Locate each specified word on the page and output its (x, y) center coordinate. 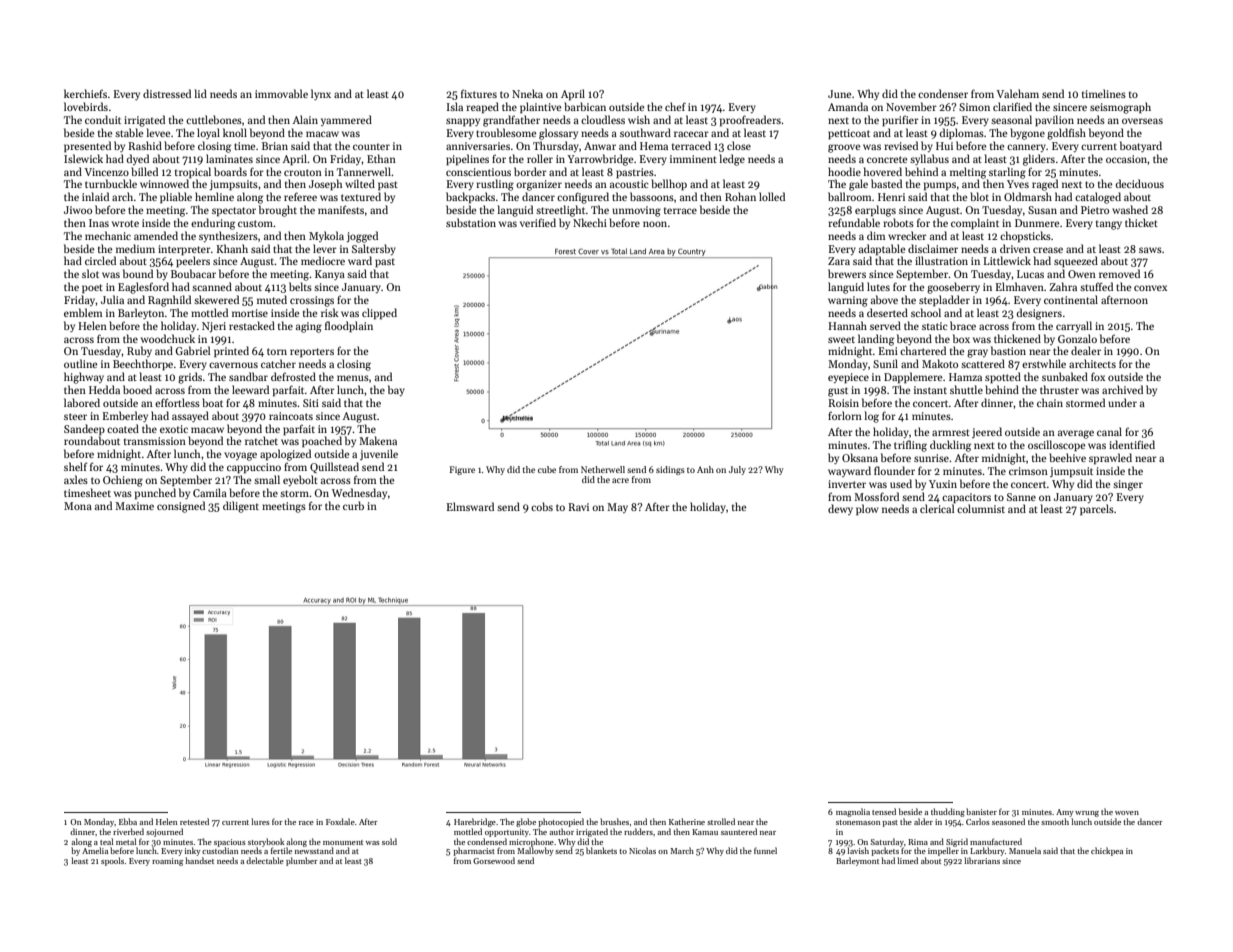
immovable (281, 93)
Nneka (527, 93)
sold (389, 841)
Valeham (1017, 93)
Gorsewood (494, 860)
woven (1127, 813)
